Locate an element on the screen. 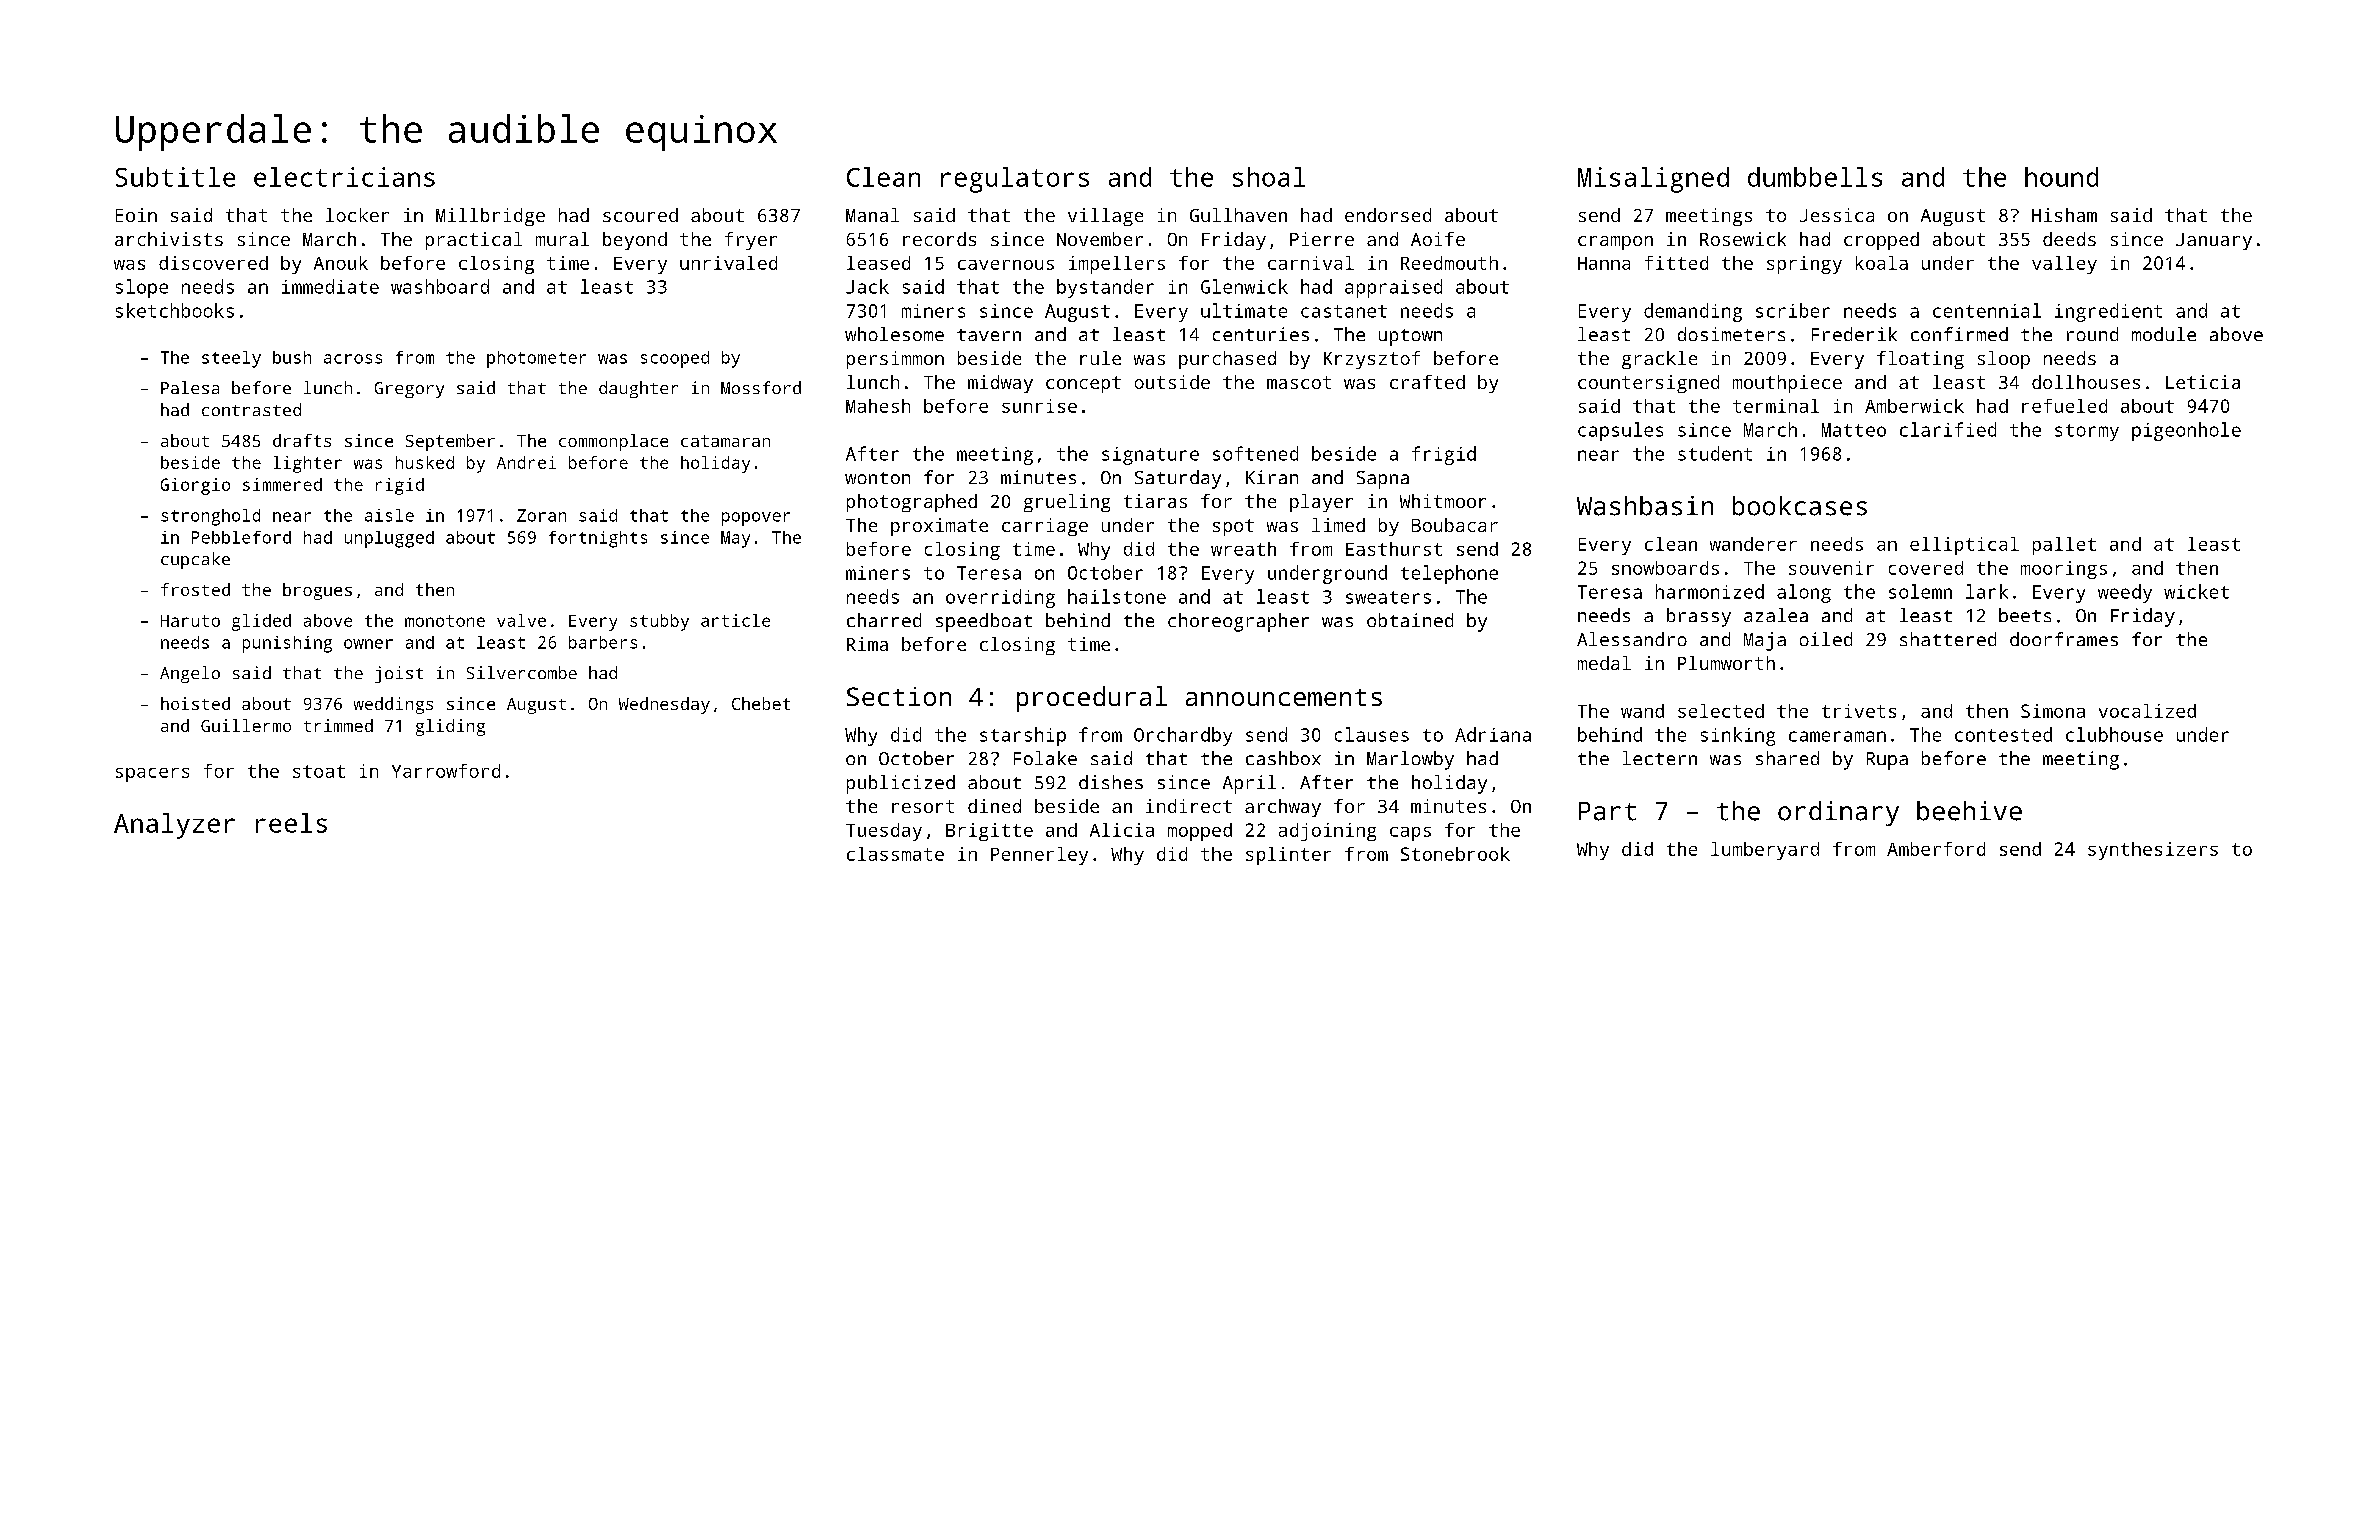  shoal is located at coordinates (1269, 177).
